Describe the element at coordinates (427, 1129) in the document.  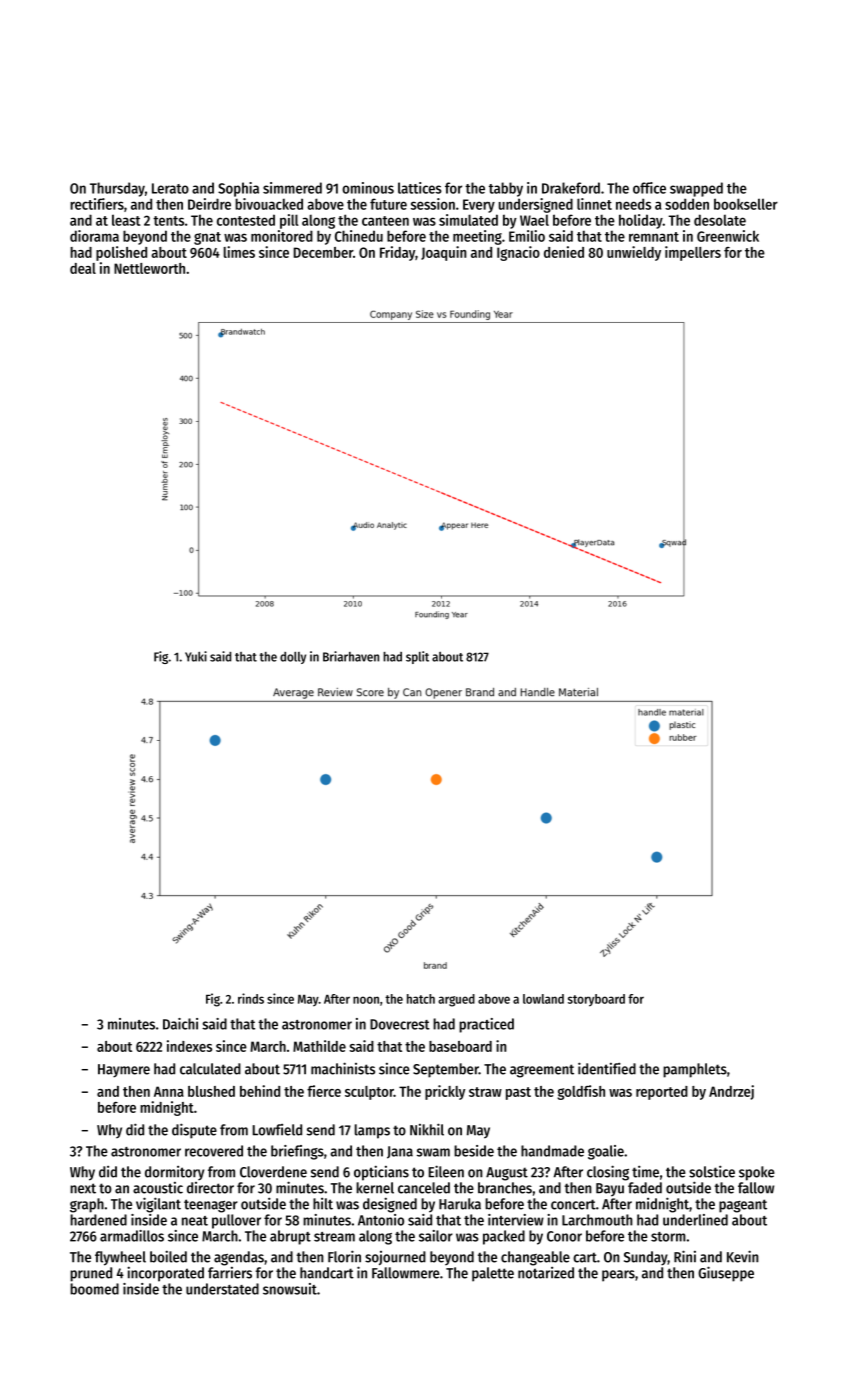
I see `Nikhil` at that location.
